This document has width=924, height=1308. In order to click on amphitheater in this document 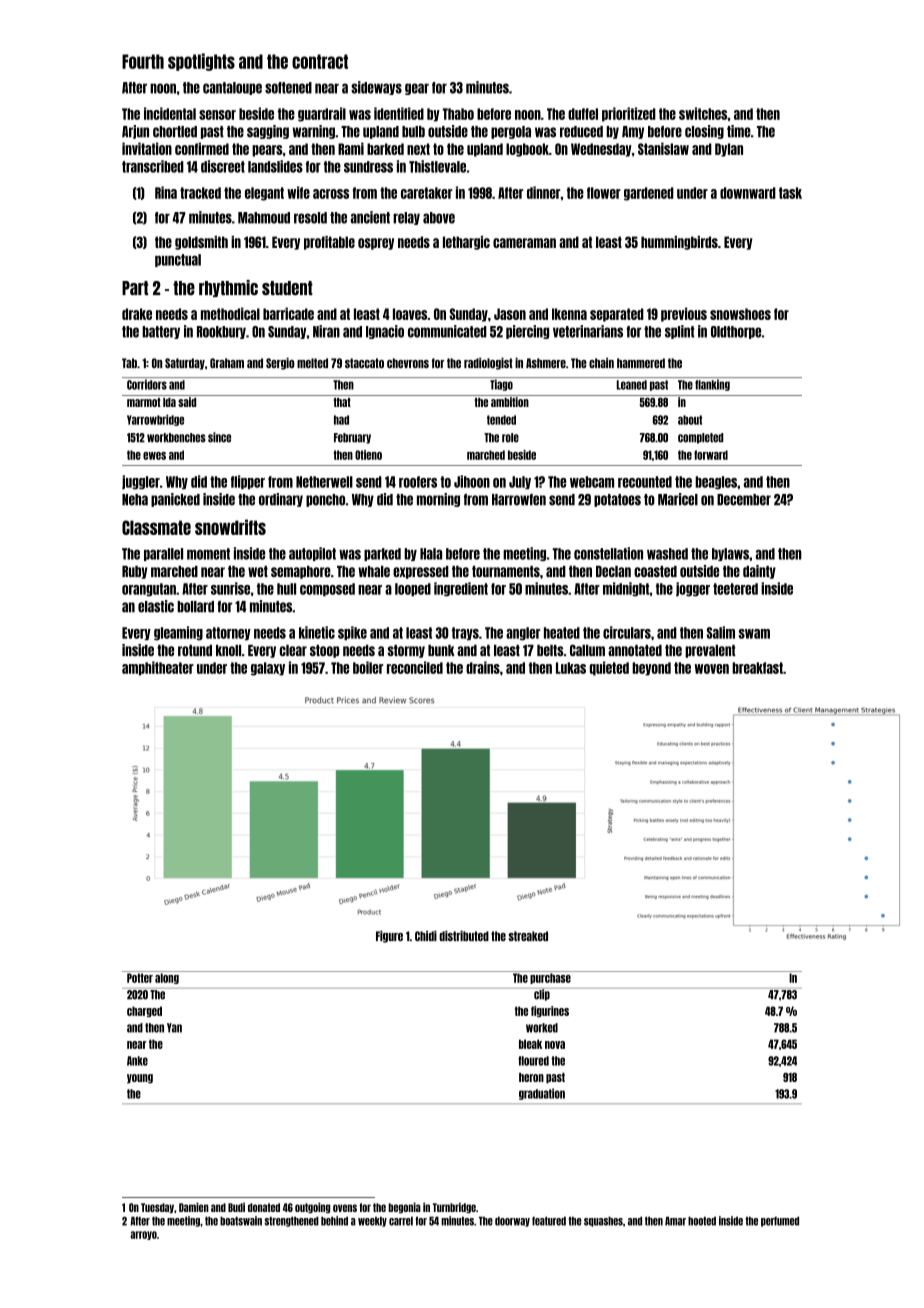, I will do `click(158, 668)`.
